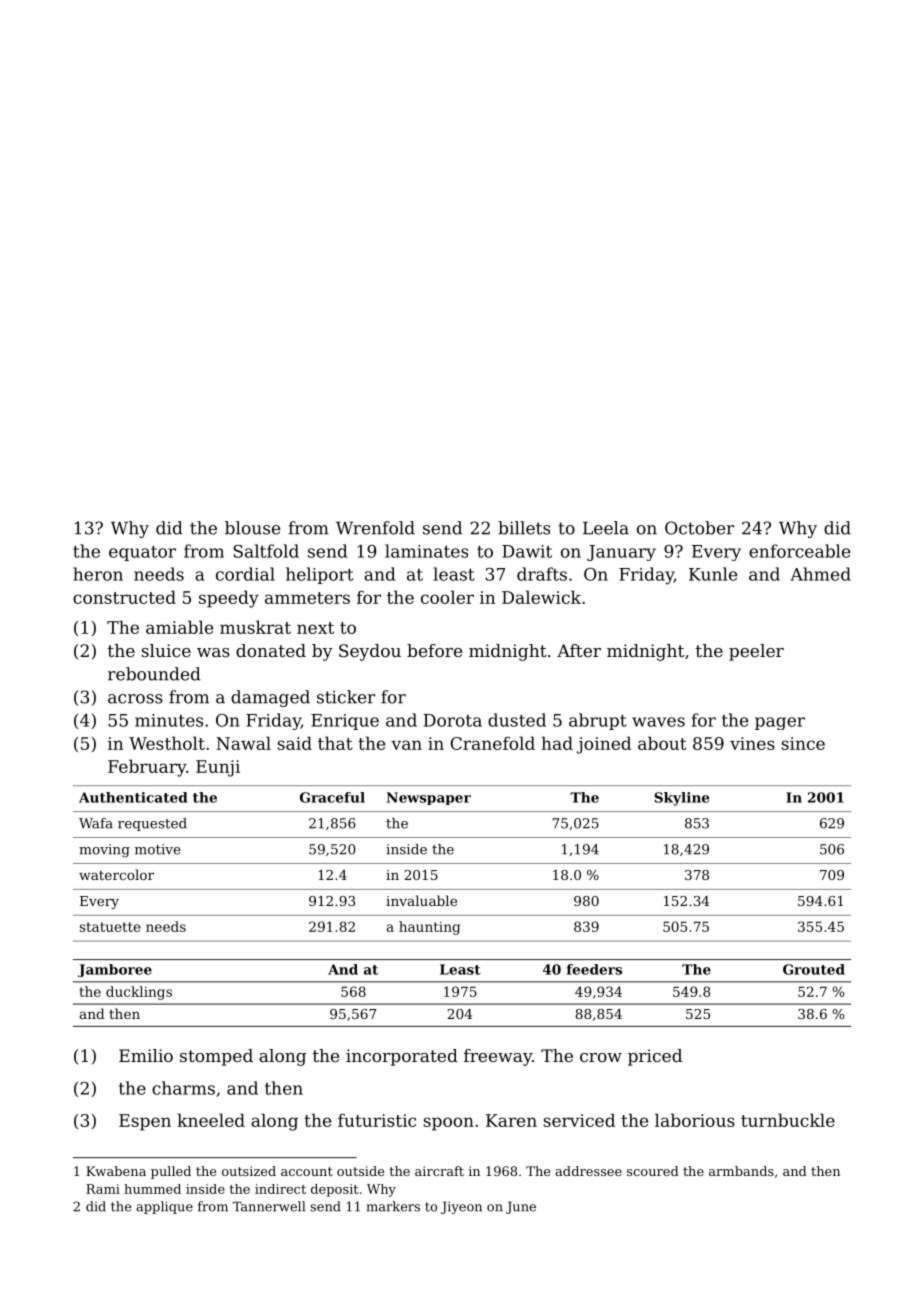 This screenshot has width=924, height=1314. What do you see at coordinates (152, 824) in the screenshot?
I see `requested` at bounding box center [152, 824].
